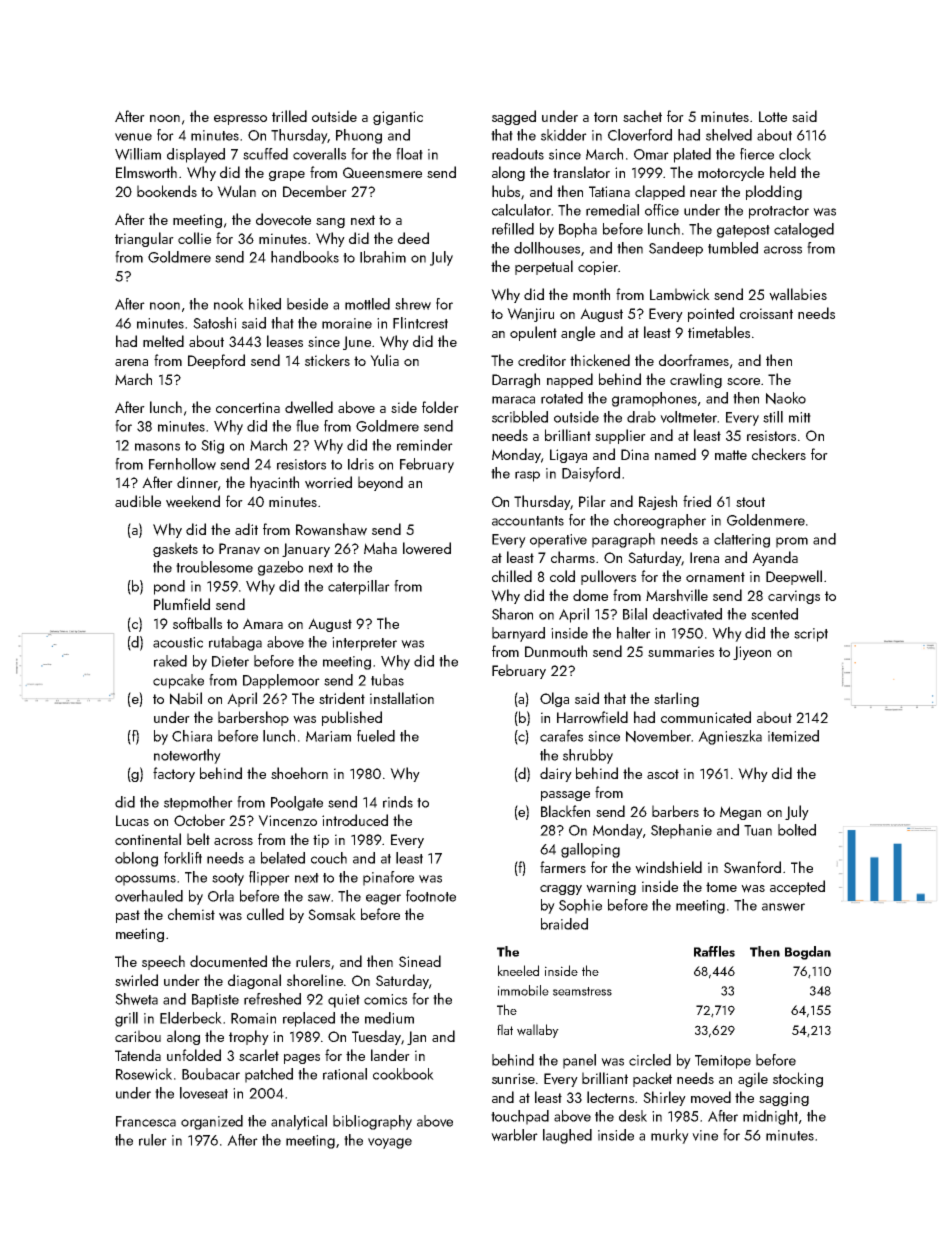 The height and width of the screenshot is (1233, 952). I want to click on dwelled, so click(309, 407).
